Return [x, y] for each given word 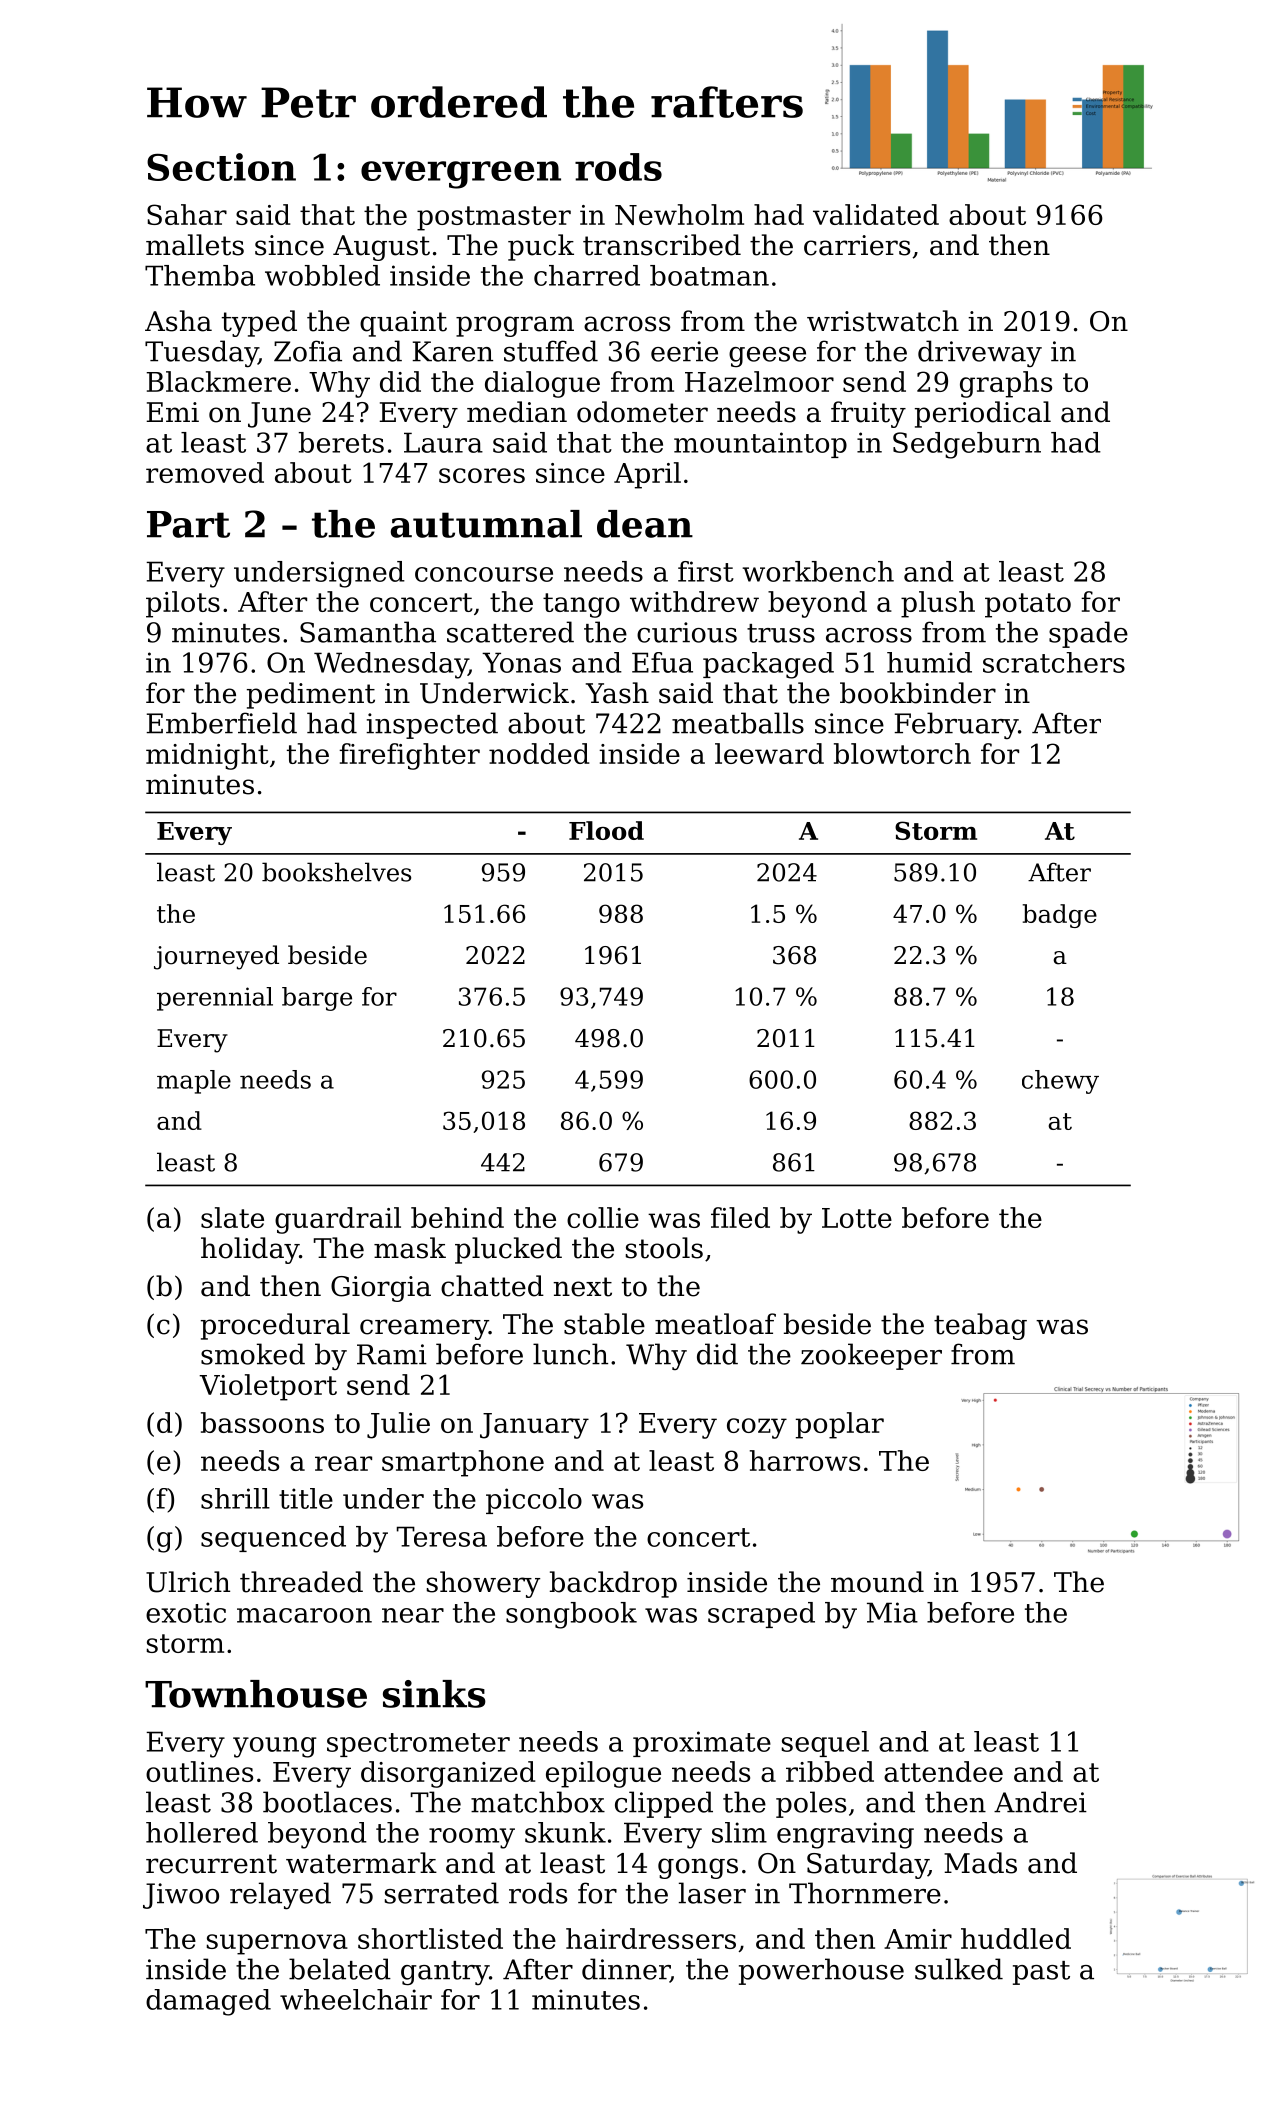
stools [664, 1248]
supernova [277, 1944]
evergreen [461, 175]
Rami [392, 1354]
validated [876, 214]
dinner [626, 1970]
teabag [980, 1326]
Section [221, 167]
